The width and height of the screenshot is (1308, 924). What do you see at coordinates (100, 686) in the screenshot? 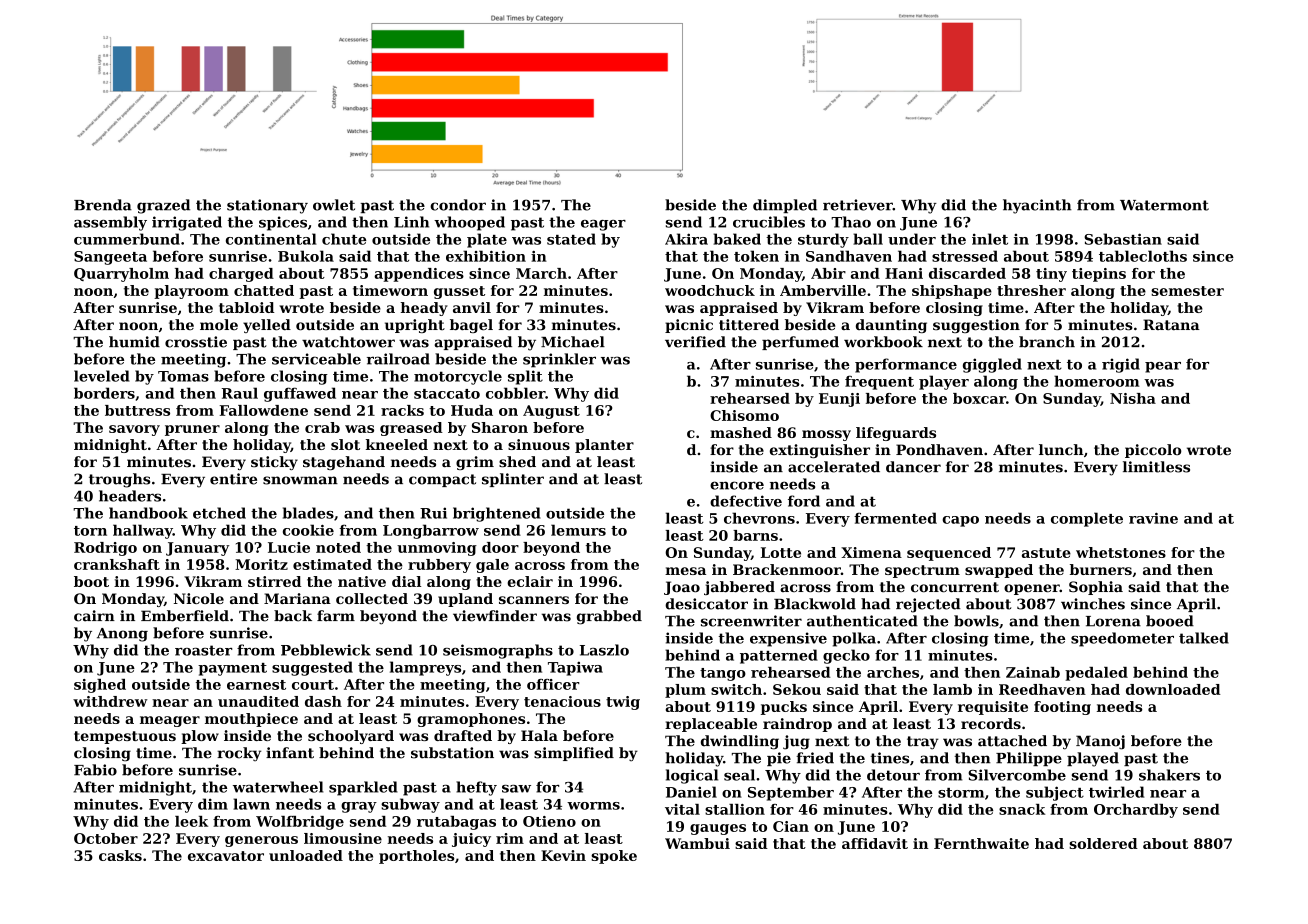
I see `sighed` at bounding box center [100, 686].
